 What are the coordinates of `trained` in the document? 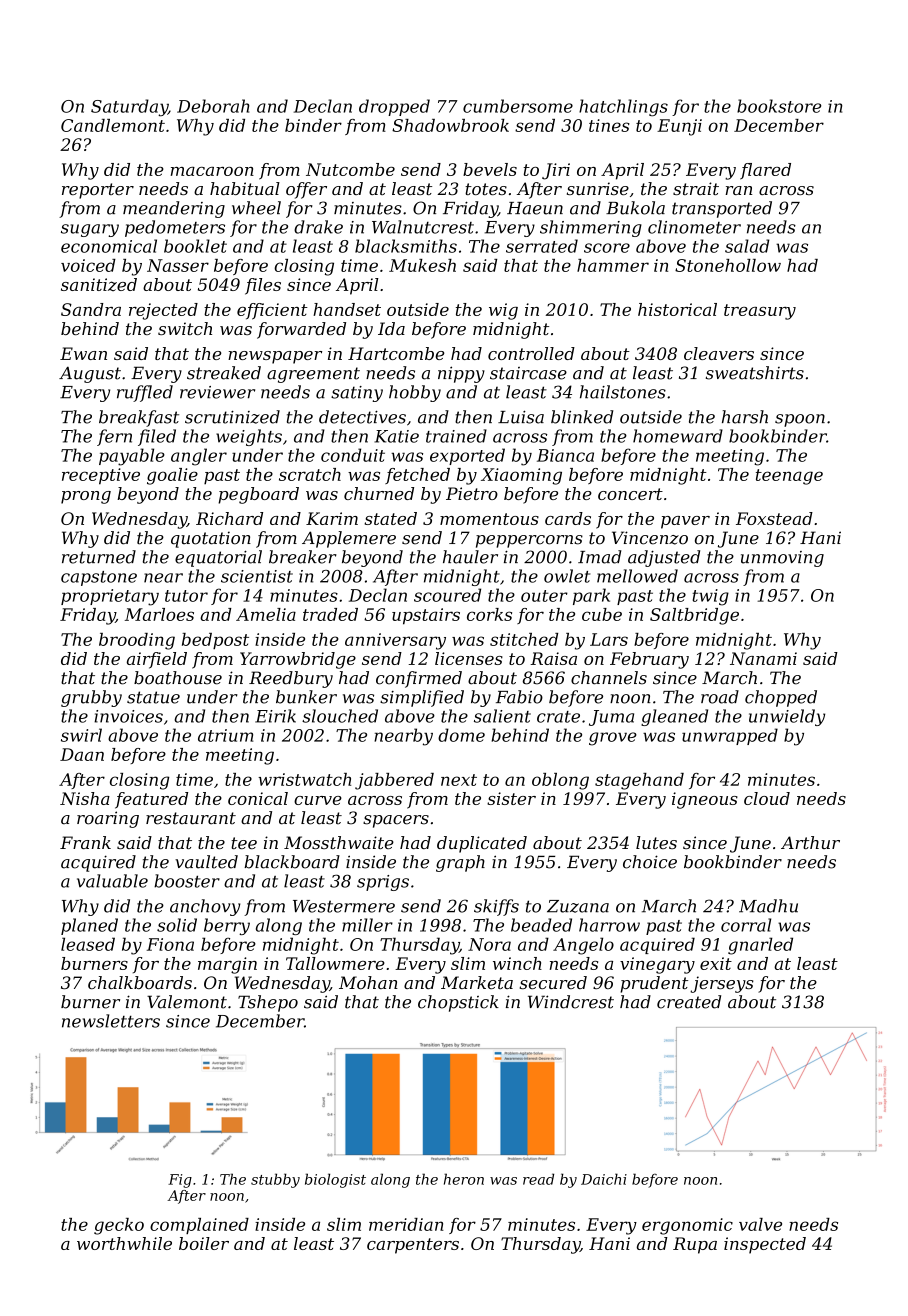 It's located at (456, 436).
